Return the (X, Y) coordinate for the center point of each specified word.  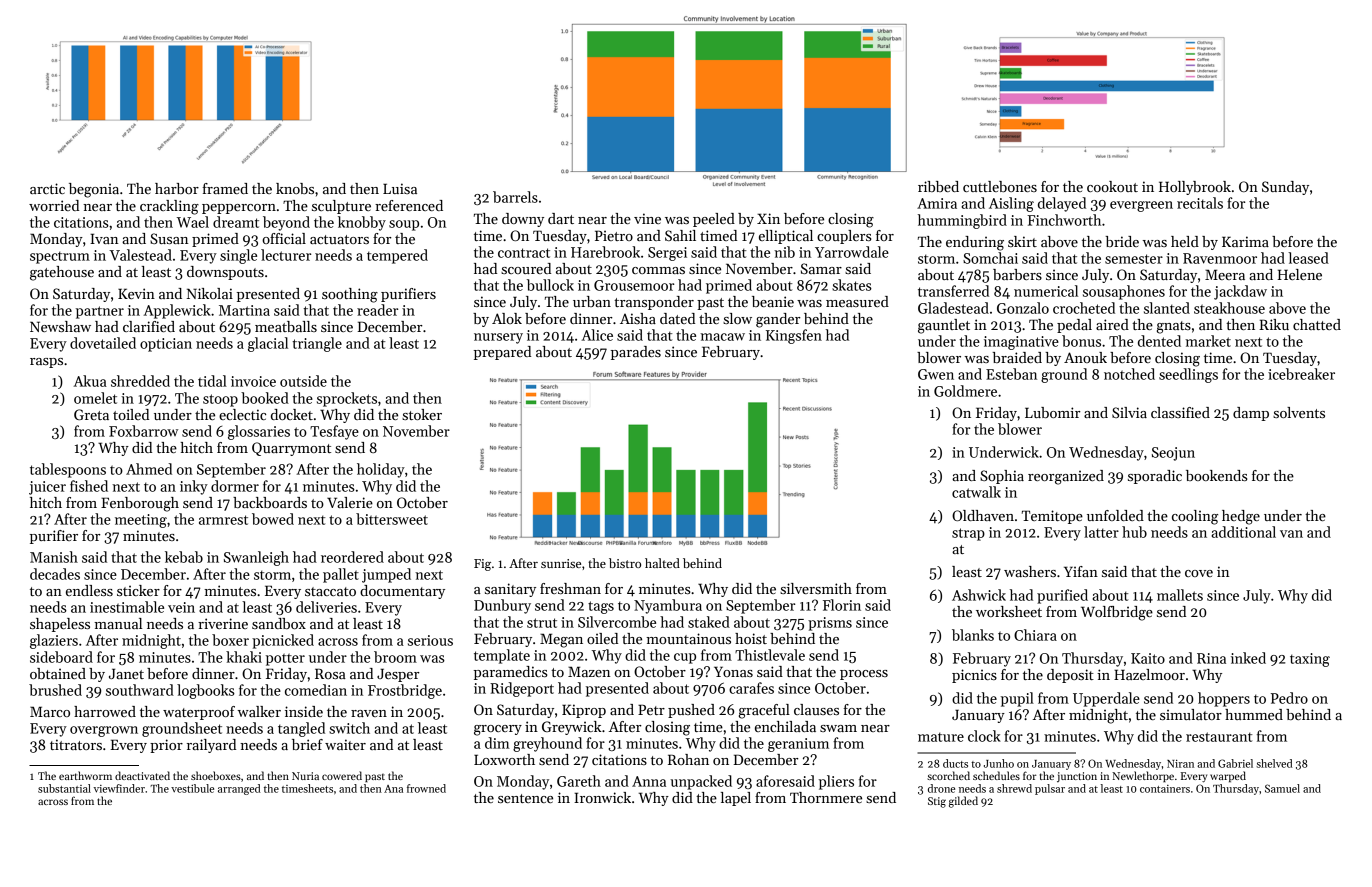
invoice (253, 381)
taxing (1310, 660)
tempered (397, 256)
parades (636, 353)
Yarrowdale (852, 252)
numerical (1046, 291)
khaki (244, 657)
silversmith (816, 588)
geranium (798, 745)
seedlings (1188, 375)
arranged (239, 789)
